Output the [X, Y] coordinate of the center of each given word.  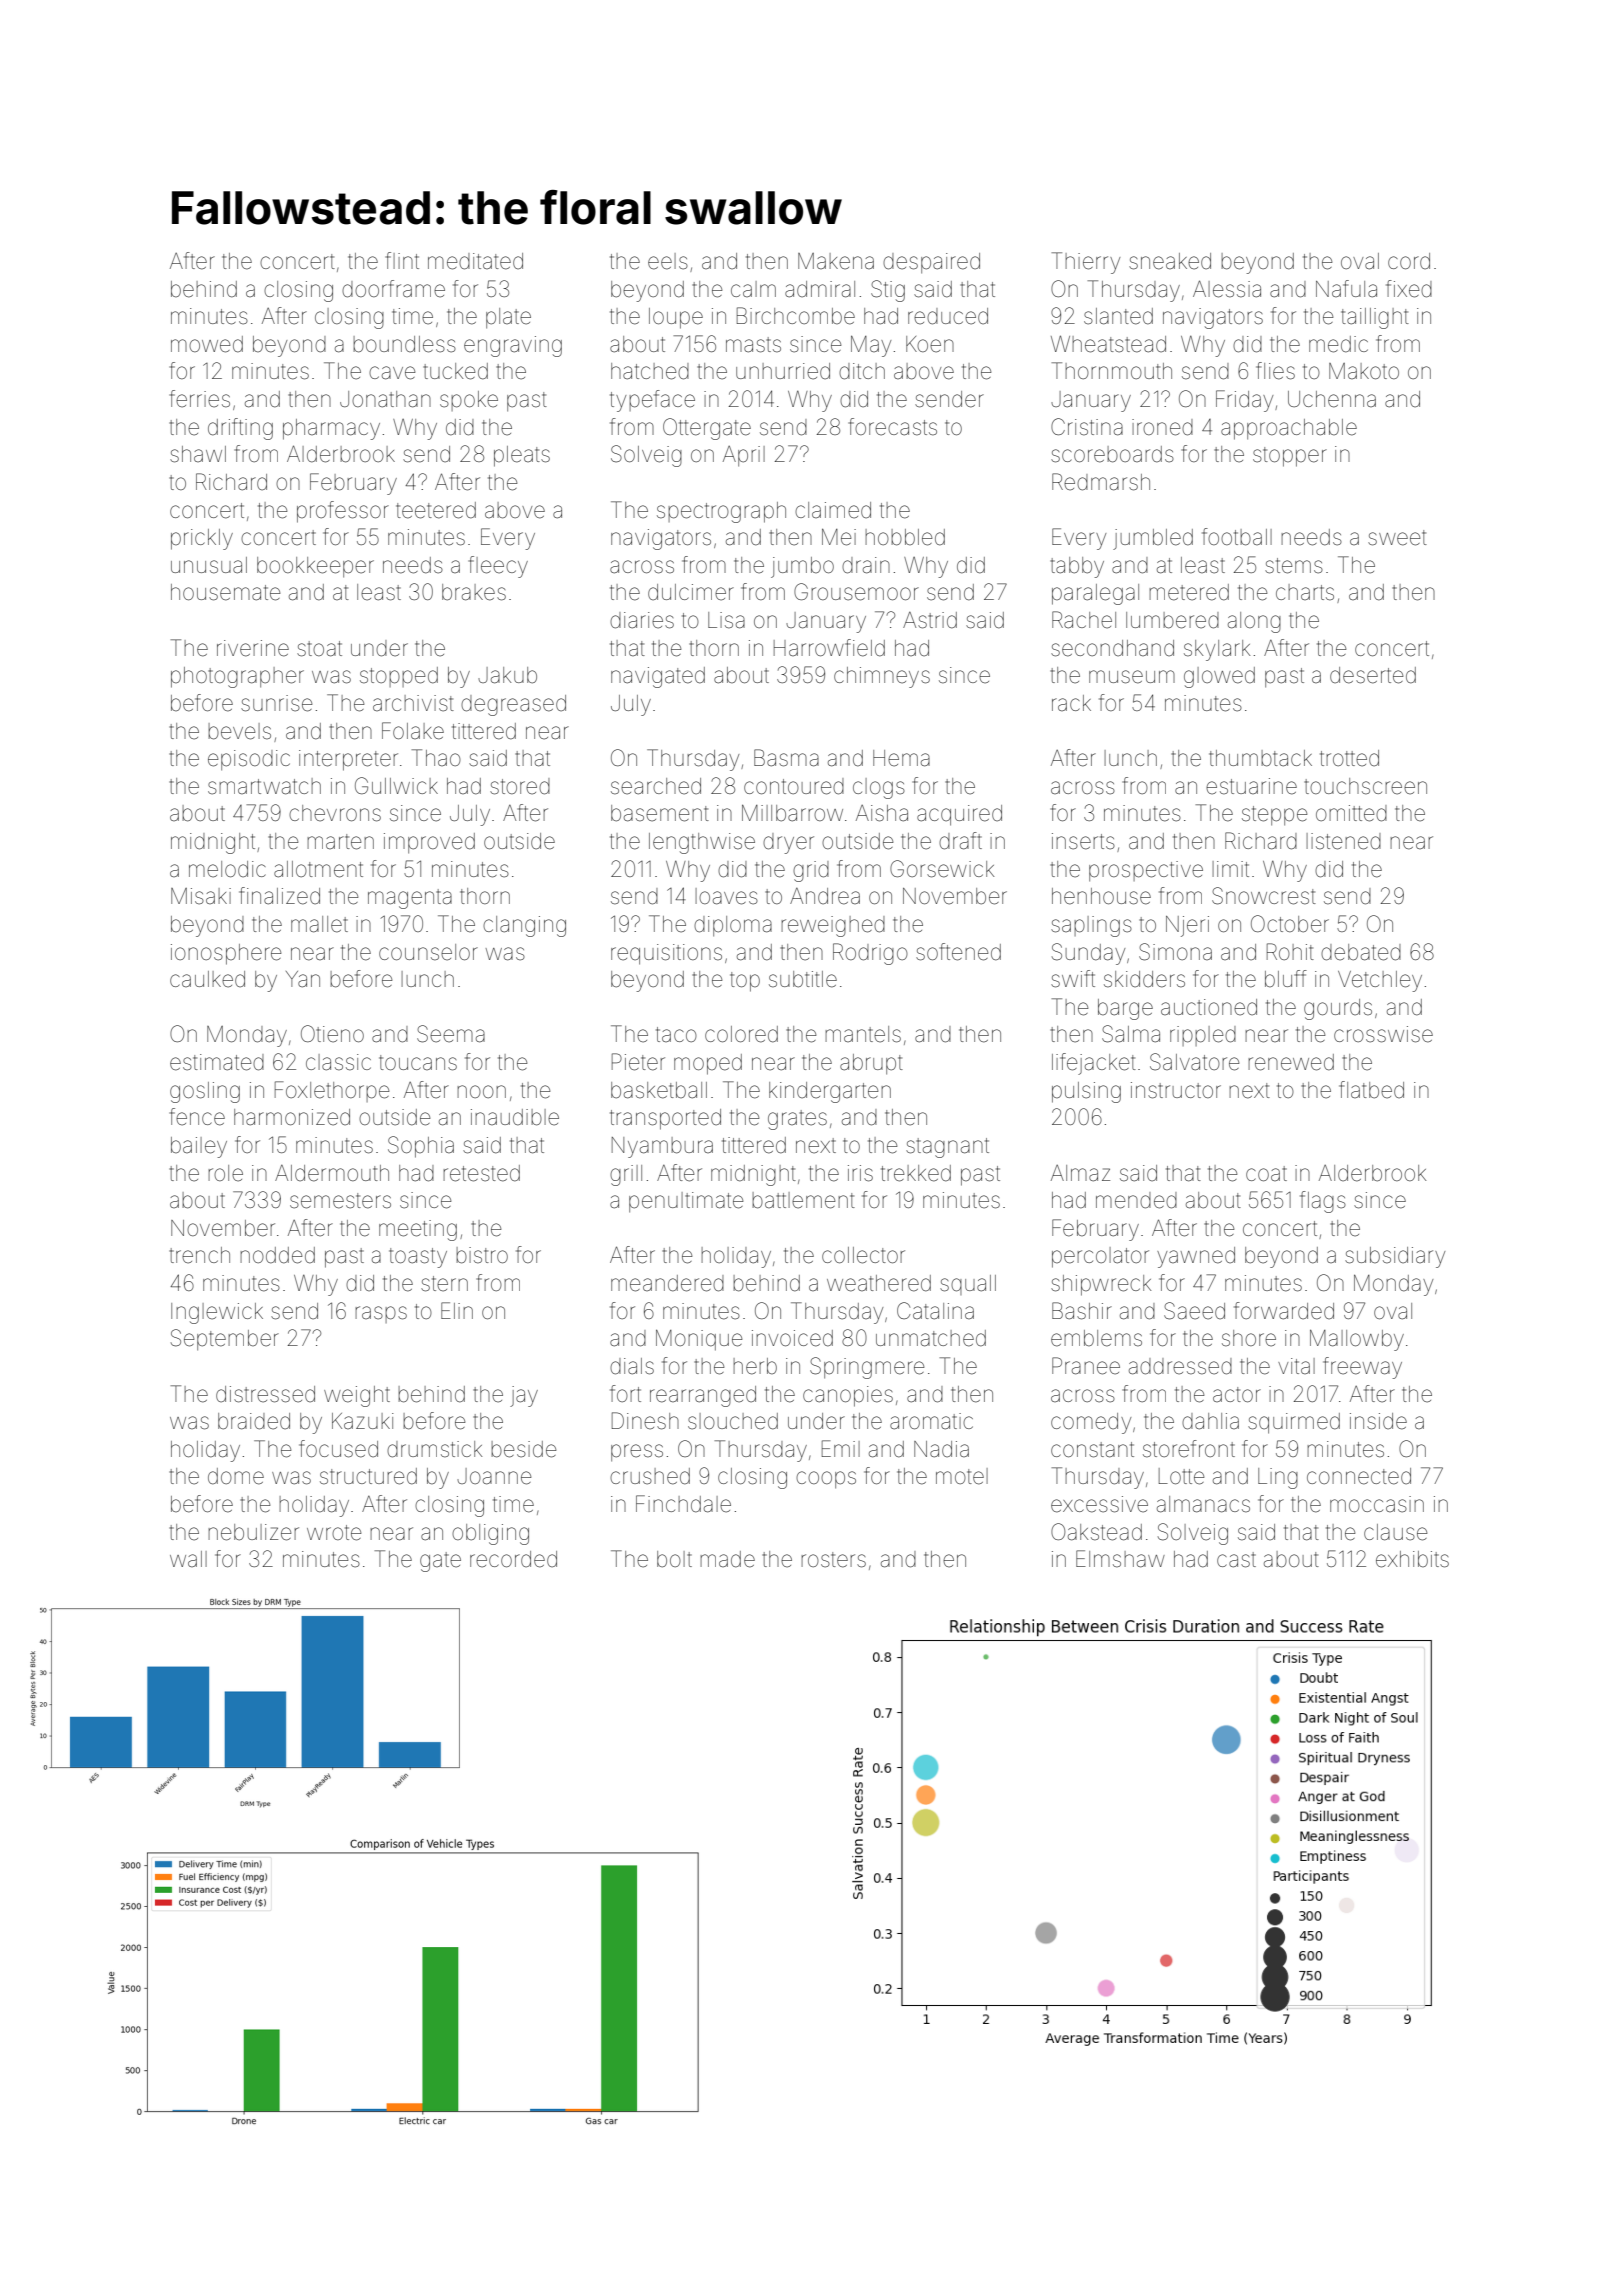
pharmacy [331, 429]
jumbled [1153, 539]
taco [676, 1034]
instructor [1176, 1090]
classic [338, 1062]
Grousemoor [856, 592]
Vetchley [1380, 981]
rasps [381, 1314]
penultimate [686, 1202]
